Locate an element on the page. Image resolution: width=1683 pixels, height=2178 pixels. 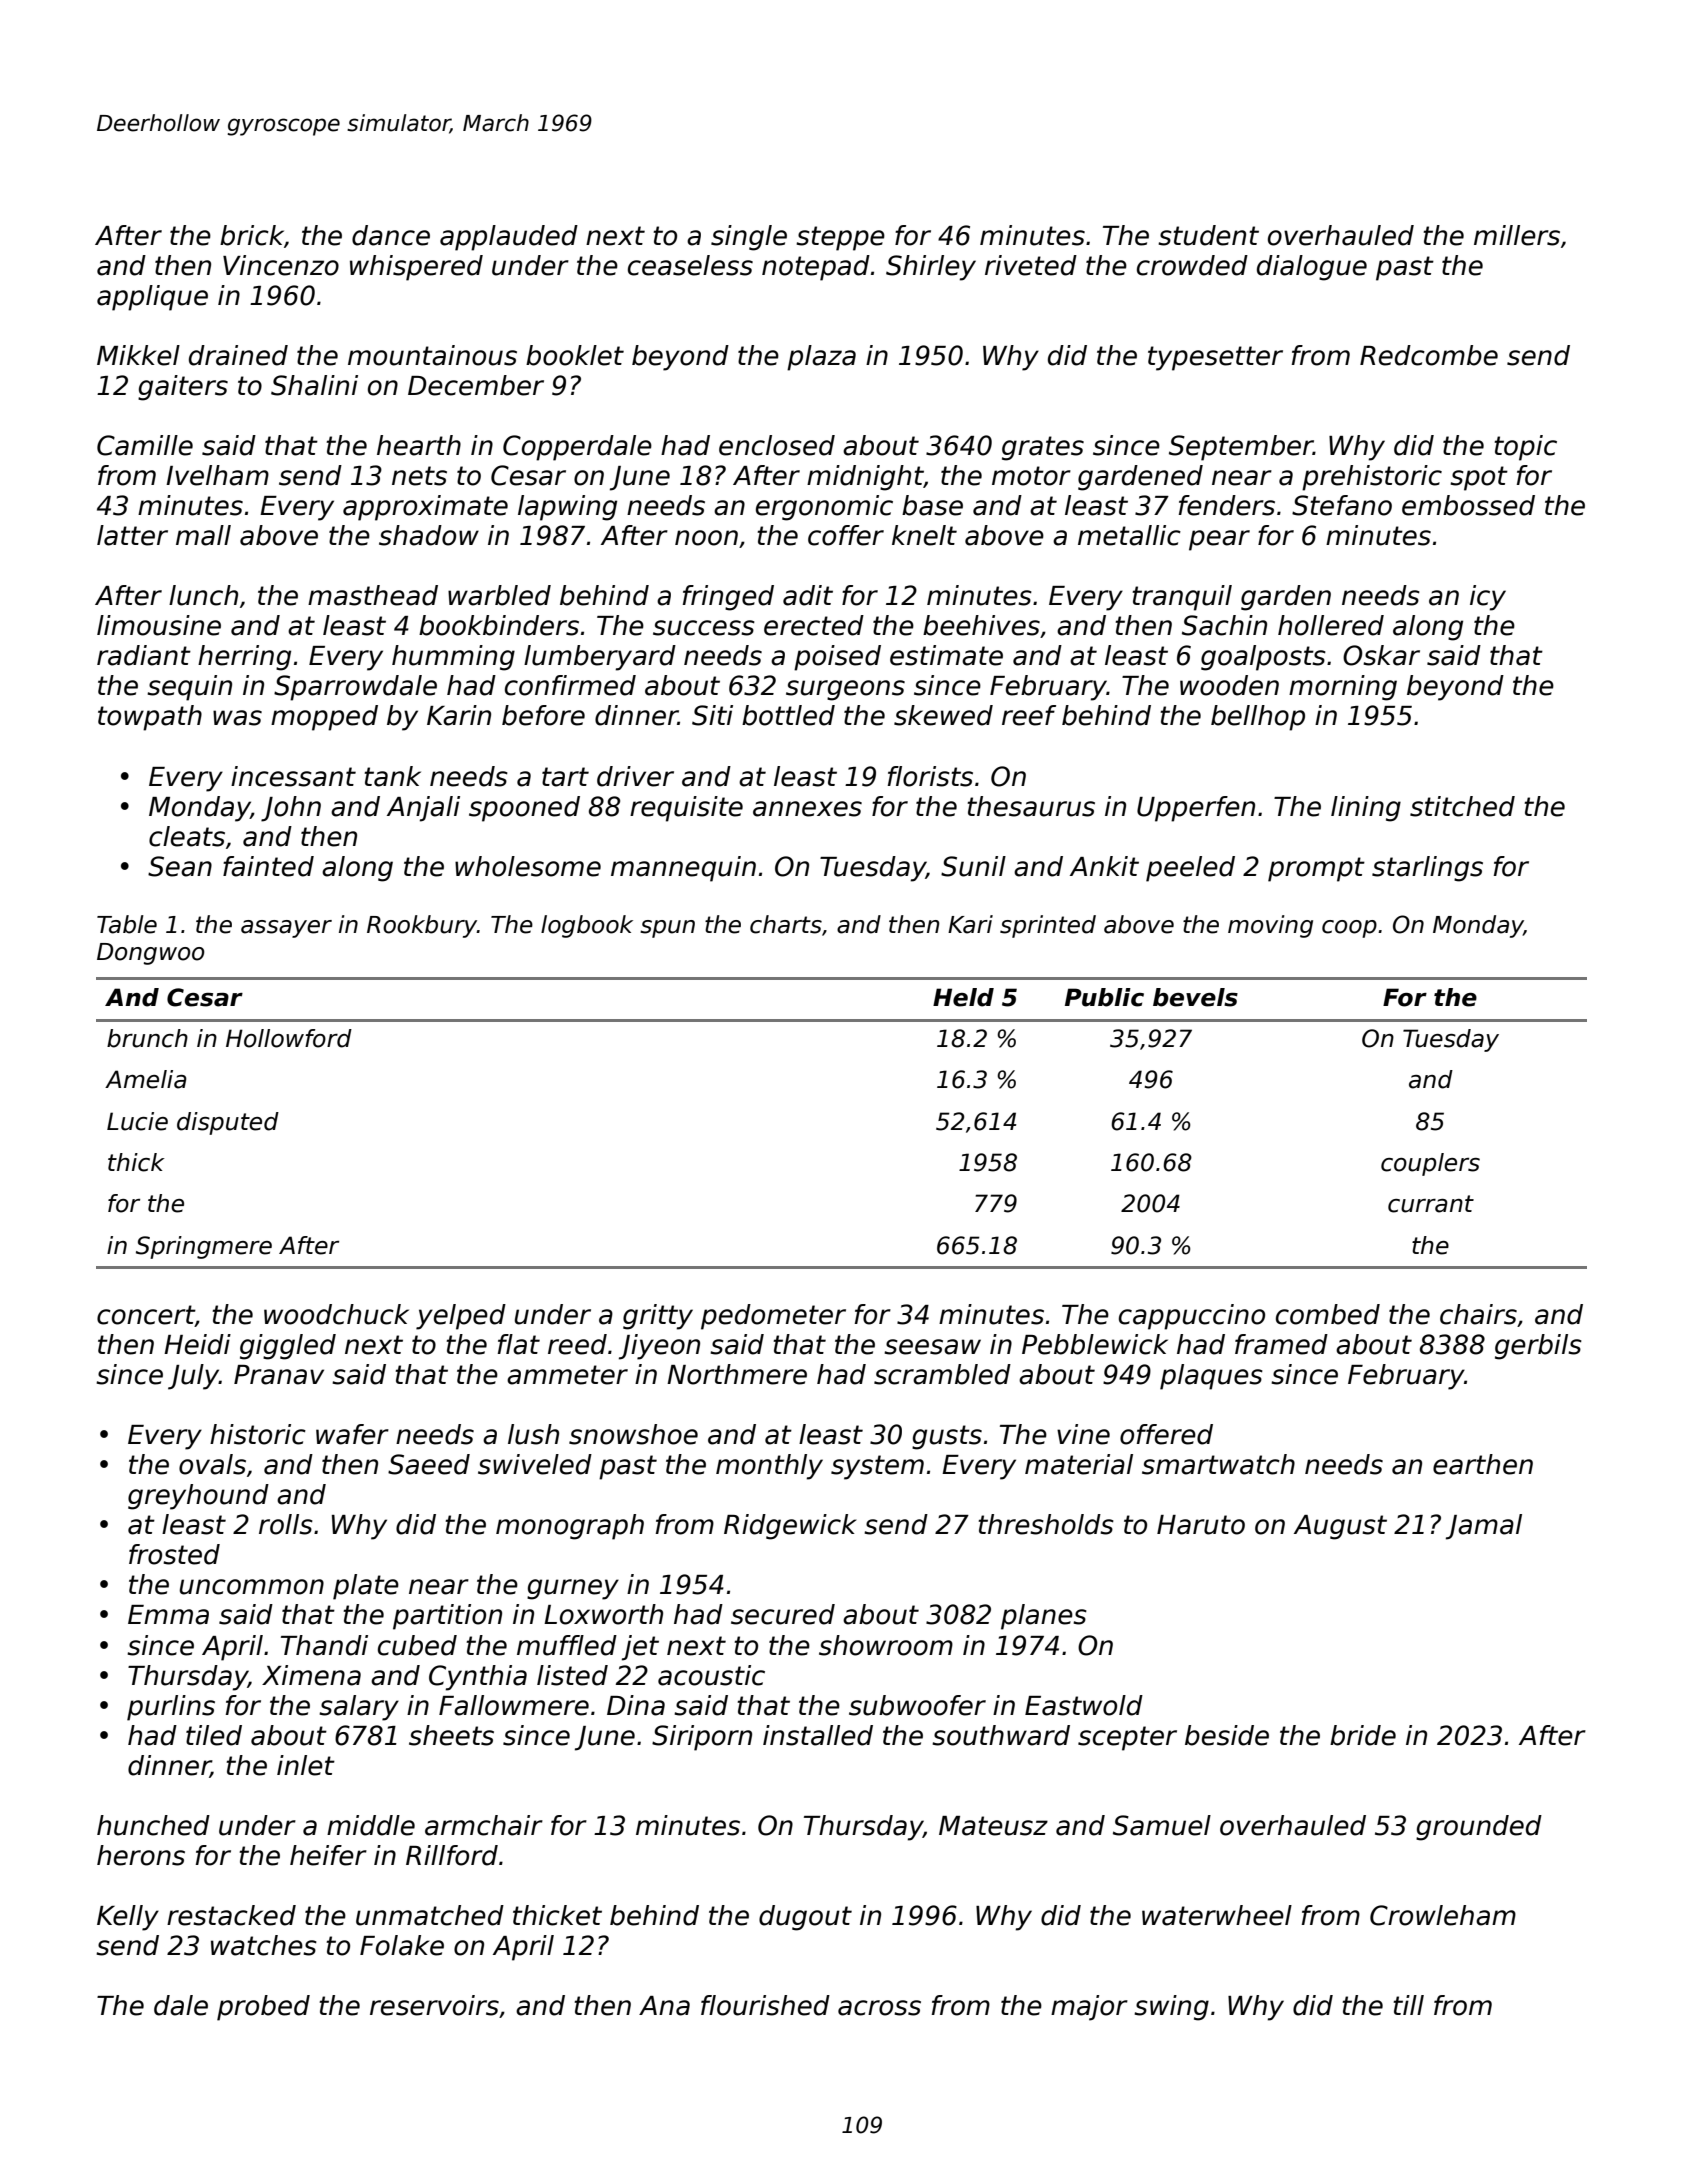
ovals is located at coordinates (212, 1464).
